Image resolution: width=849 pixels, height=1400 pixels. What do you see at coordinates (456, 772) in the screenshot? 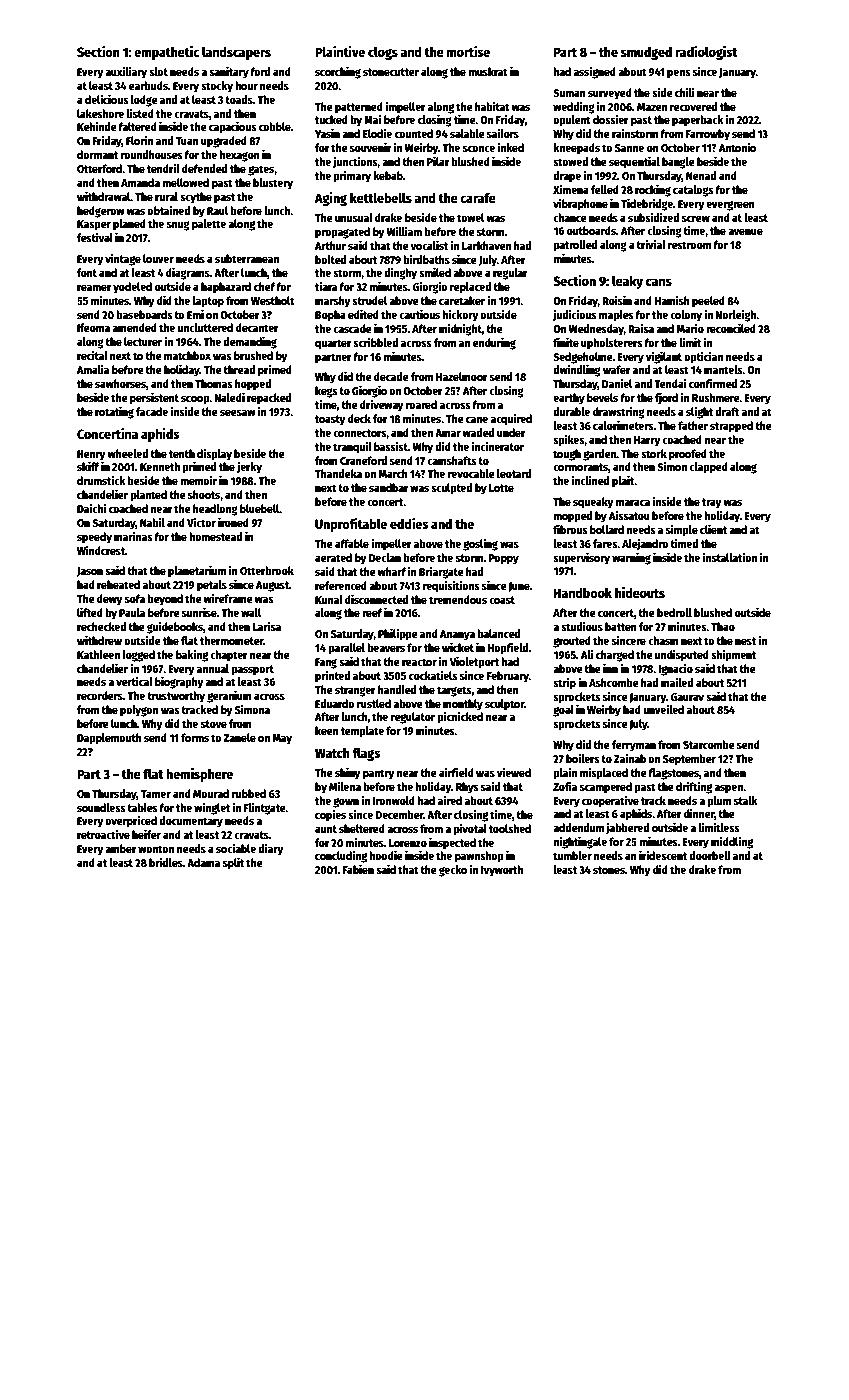
I see `airfield` at bounding box center [456, 772].
